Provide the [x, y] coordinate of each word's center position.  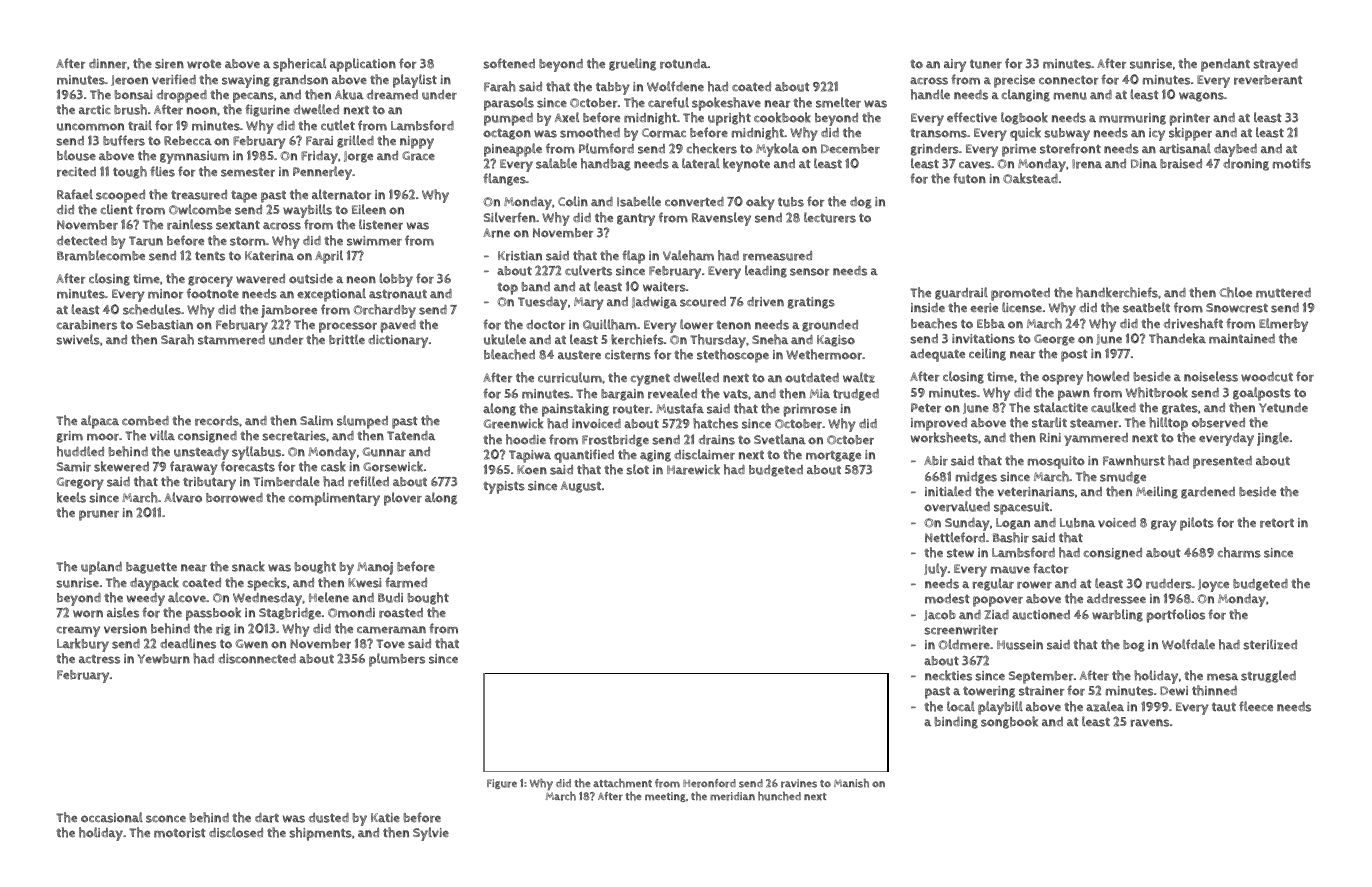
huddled [80, 451]
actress [99, 659]
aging [655, 456]
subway [1067, 134]
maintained [1242, 338]
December [850, 149]
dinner [108, 64]
